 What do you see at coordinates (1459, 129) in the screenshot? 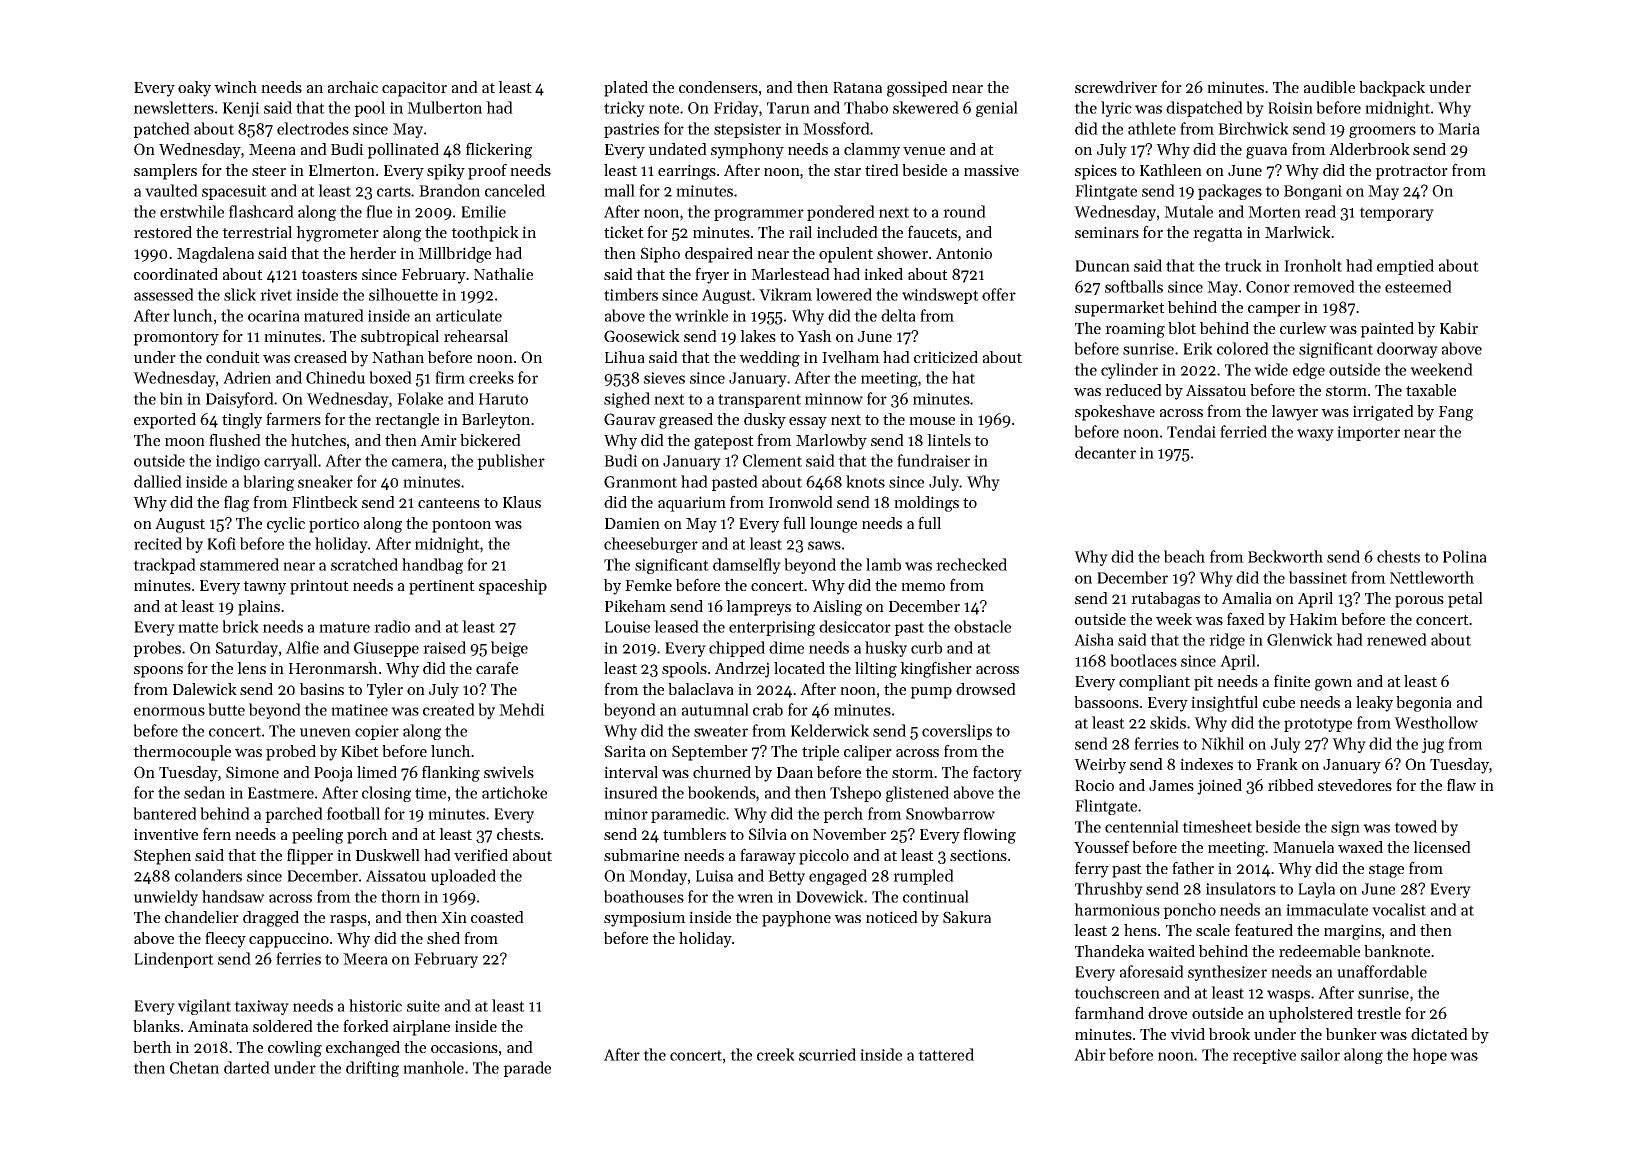
I see `Maria` at bounding box center [1459, 129].
